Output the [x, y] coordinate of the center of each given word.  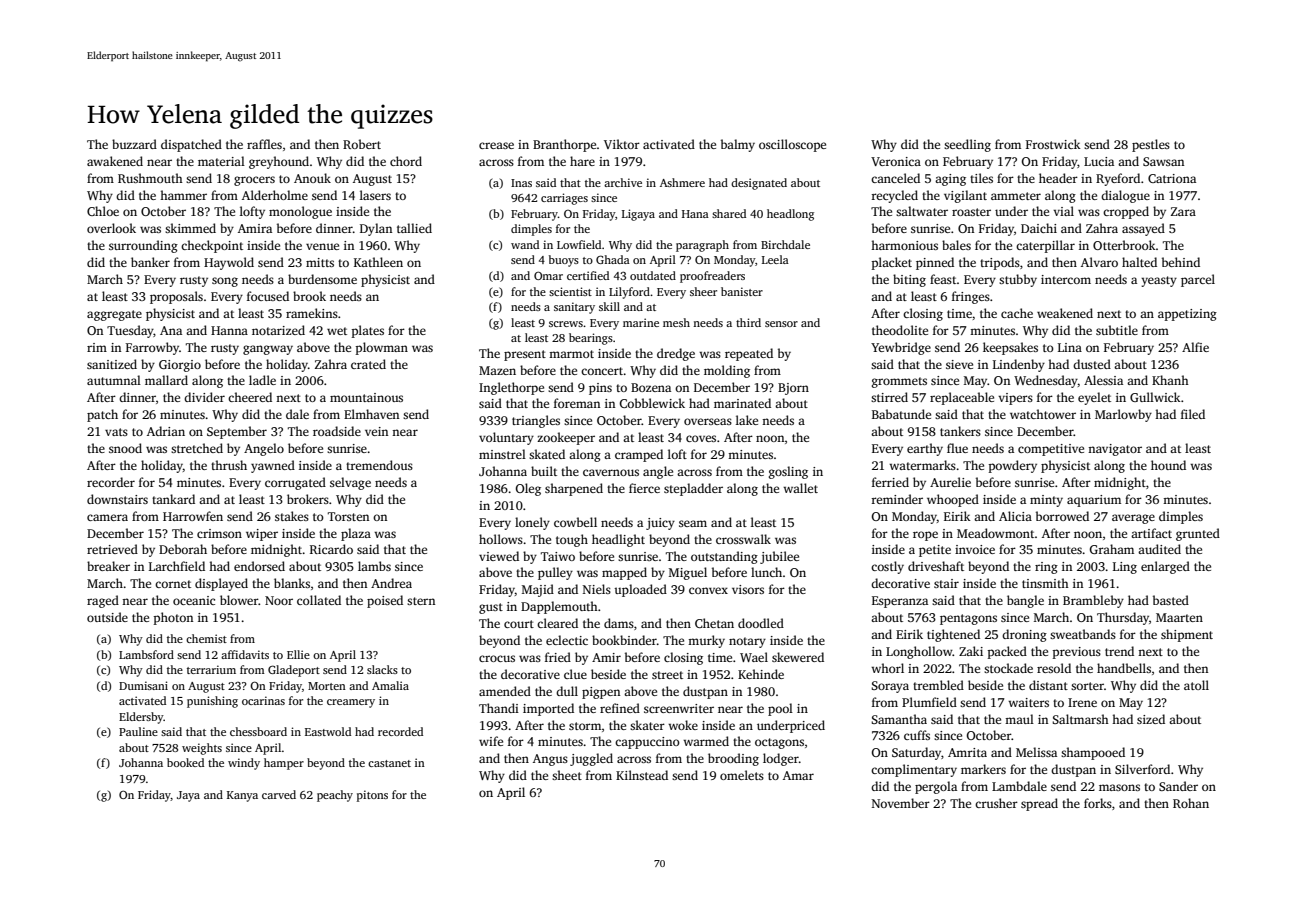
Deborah [183, 549]
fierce [644, 488]
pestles [1151, 145]
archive [623, 182]
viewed [499, 556]
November [901, 803]
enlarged [1165, 567]
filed [1193, 414]
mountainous [366, 397]
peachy [335, 796]
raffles [264, 144]
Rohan [1191, 803]
